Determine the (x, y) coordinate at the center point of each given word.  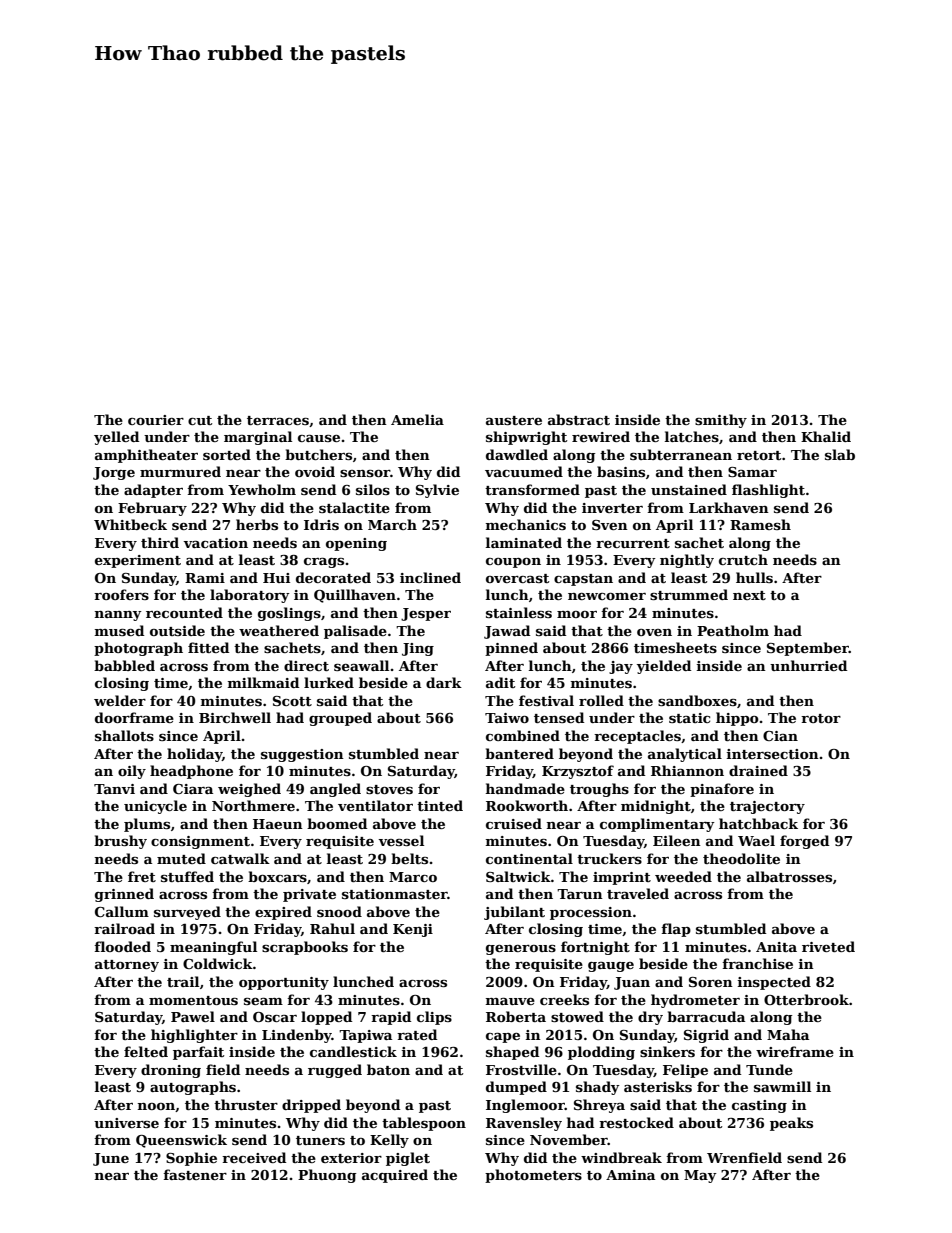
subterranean (681, 454)
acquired (395, 1176)
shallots (124, 735)
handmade (525, 788)
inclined (430, 577)
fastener (195, 1174)
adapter (153, 491)
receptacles (637, 737)
